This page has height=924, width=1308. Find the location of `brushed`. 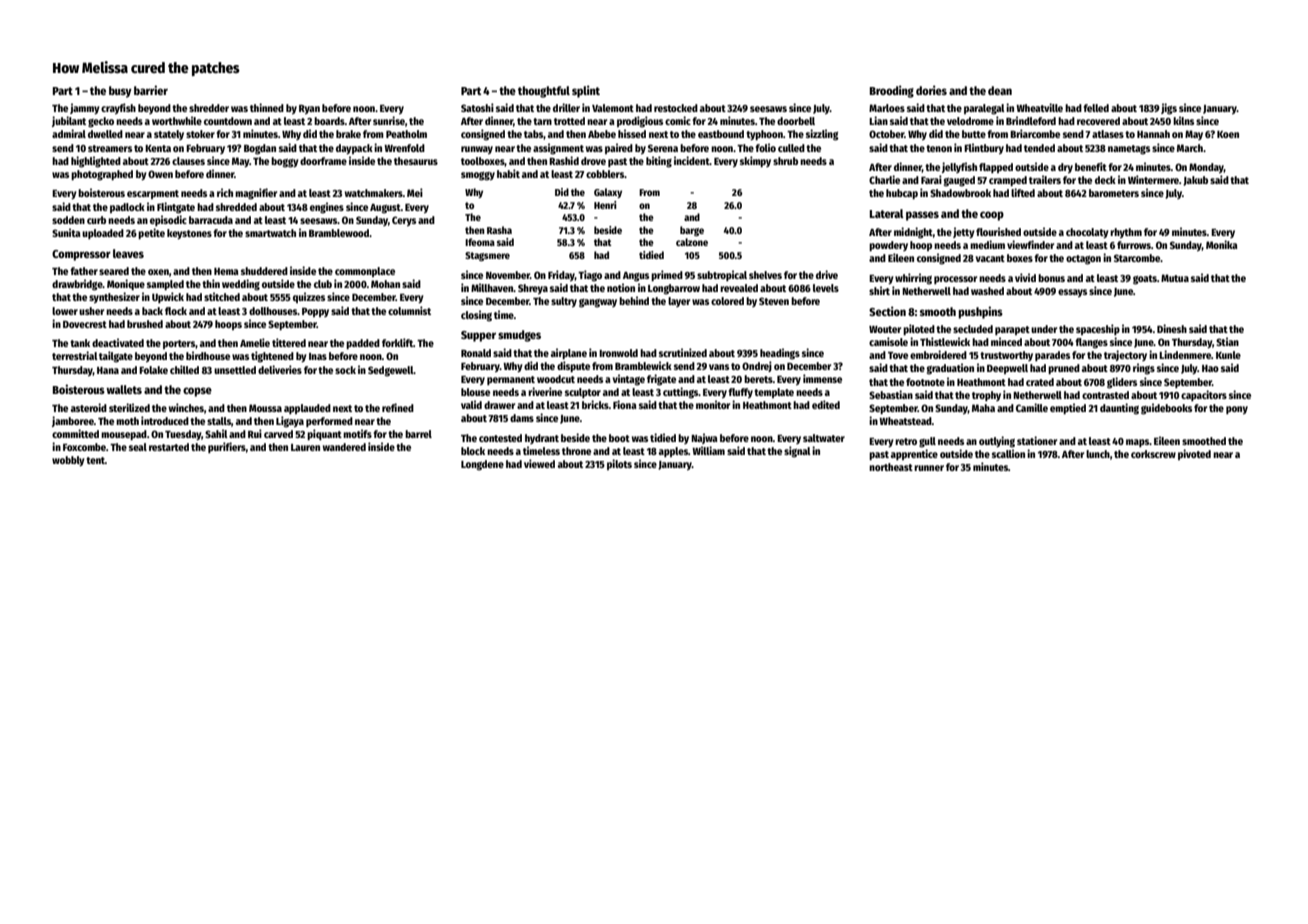

brushed is located at coordinates (145, 324).
